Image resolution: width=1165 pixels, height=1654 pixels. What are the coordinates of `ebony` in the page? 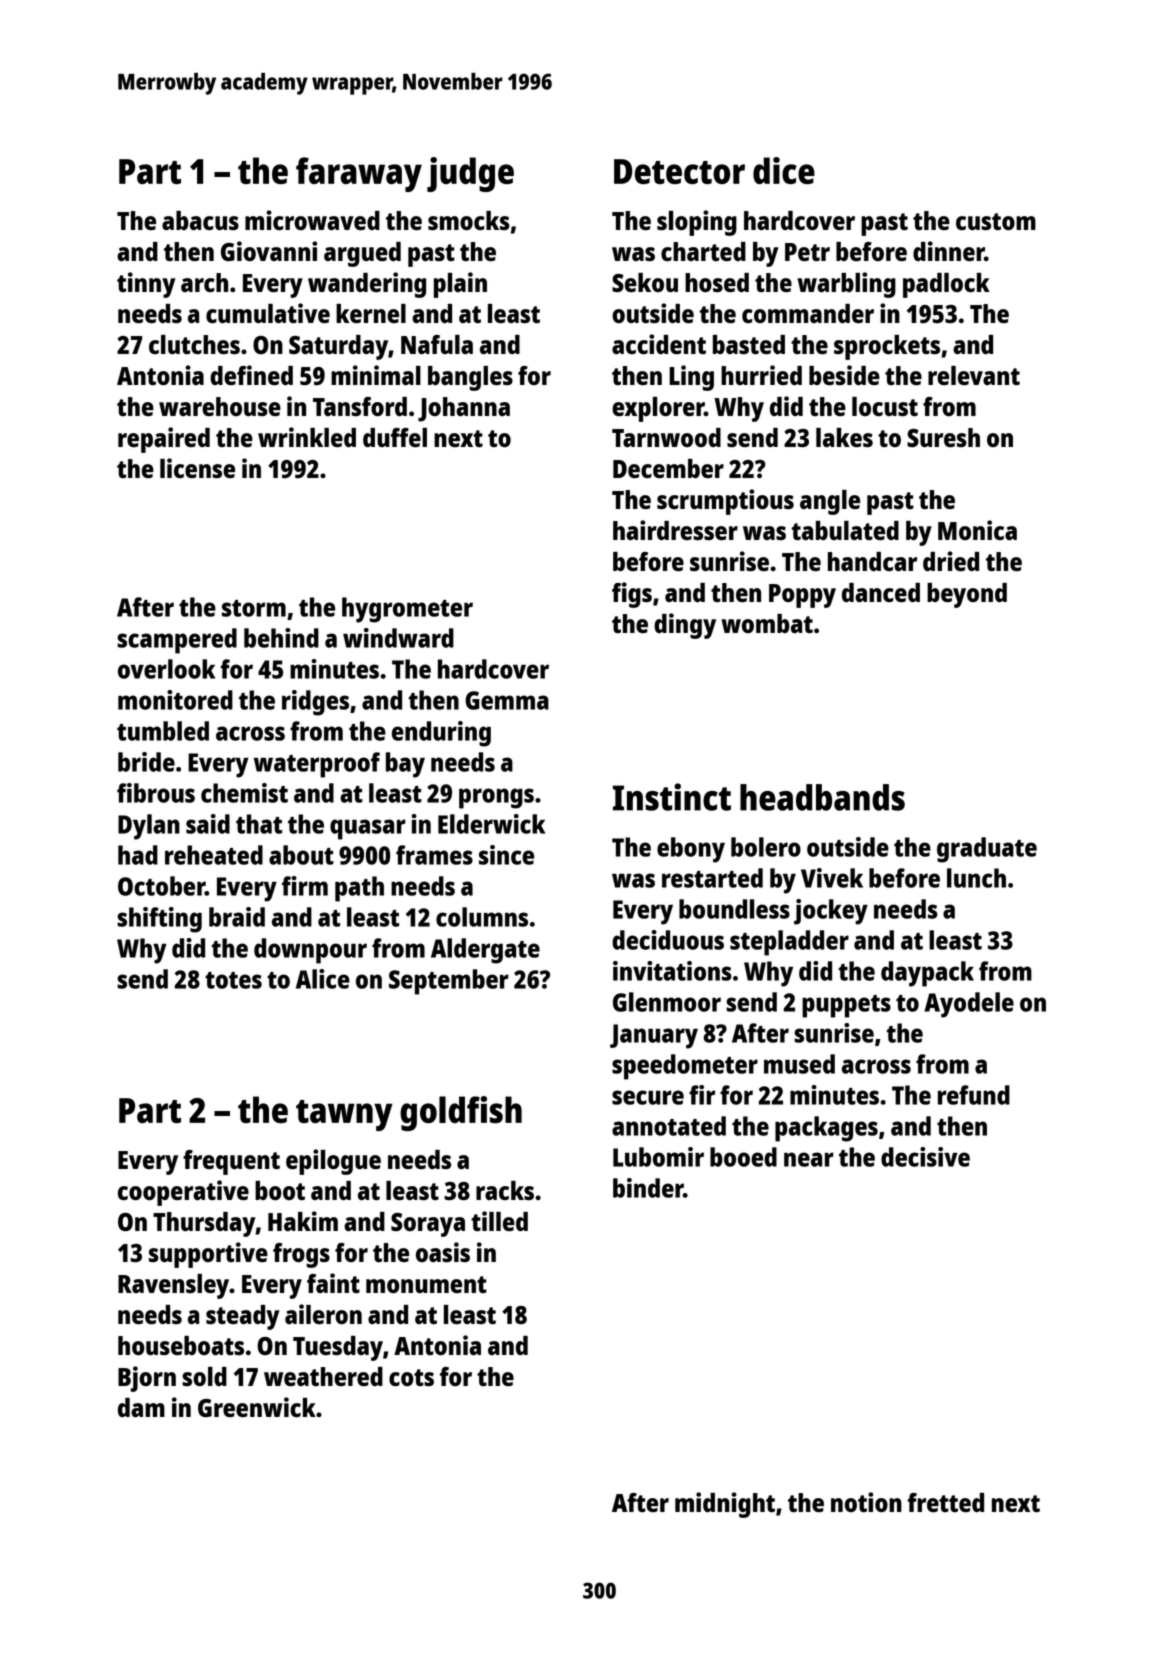 It's located at (691, 850).
